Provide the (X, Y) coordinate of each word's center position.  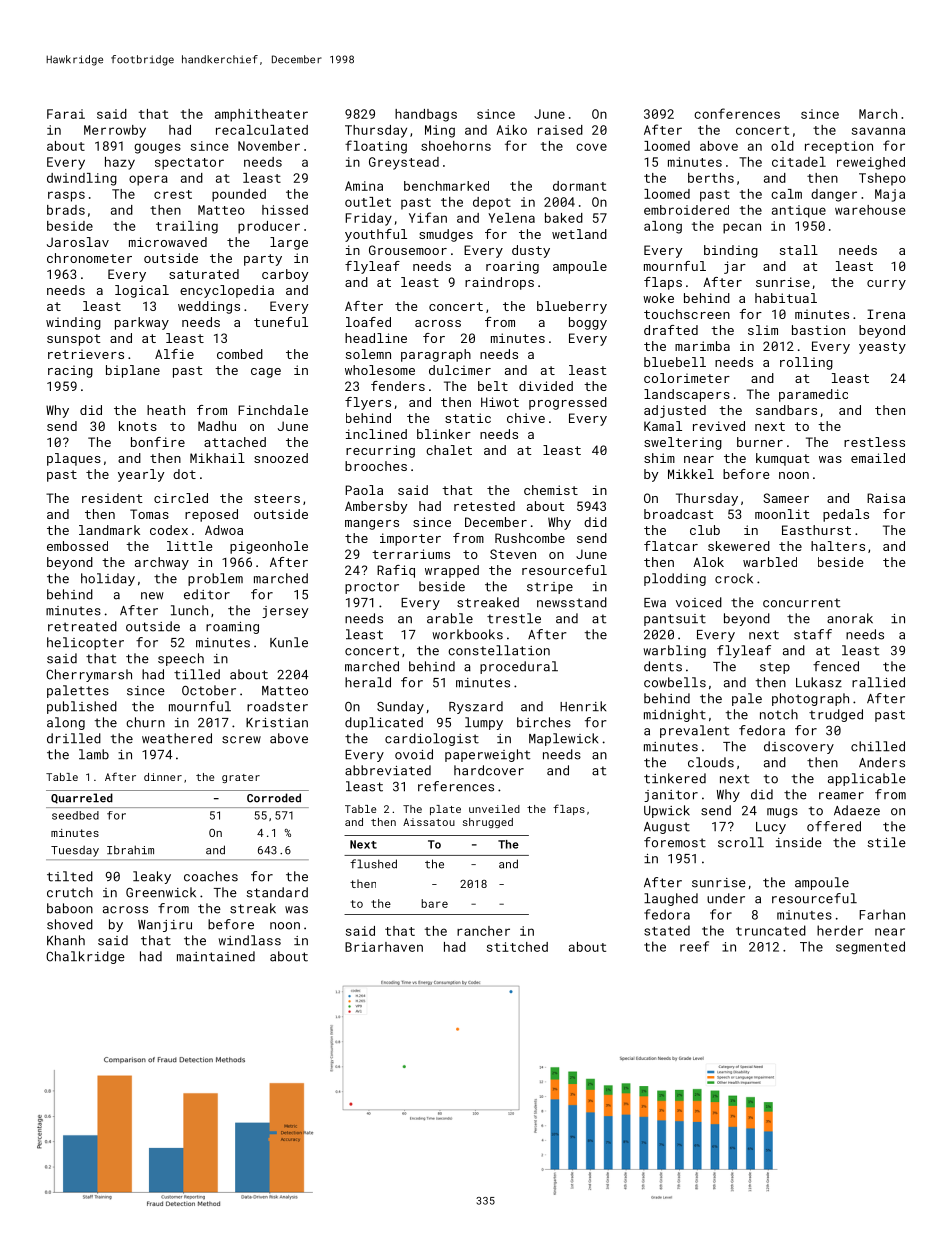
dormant (579, 186)
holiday (108, 579)
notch (779, 714)
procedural (519, 667)
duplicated (384, 723)
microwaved (168, 242)
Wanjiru (165, 926)
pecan (742, 228)
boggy (588, 323)
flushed (373, 864)
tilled (197, 674)
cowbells (675, 682)
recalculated (262, 130)
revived (719, 426)
